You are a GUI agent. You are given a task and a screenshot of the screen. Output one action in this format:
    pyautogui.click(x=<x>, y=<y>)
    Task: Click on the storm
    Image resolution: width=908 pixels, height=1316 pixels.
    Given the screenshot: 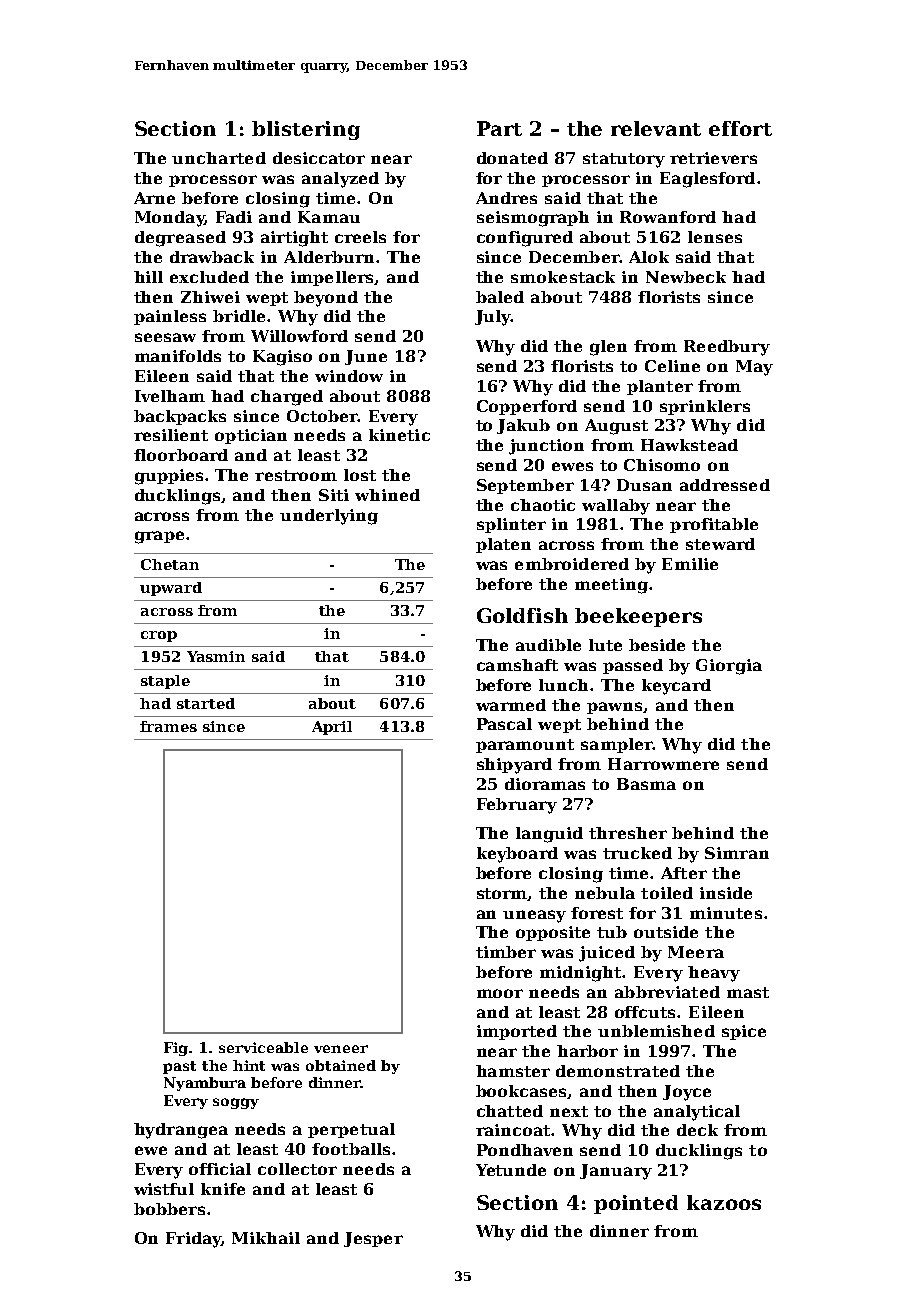 What is the action you would take?
    pyautogui.click(x=502, y=894)
